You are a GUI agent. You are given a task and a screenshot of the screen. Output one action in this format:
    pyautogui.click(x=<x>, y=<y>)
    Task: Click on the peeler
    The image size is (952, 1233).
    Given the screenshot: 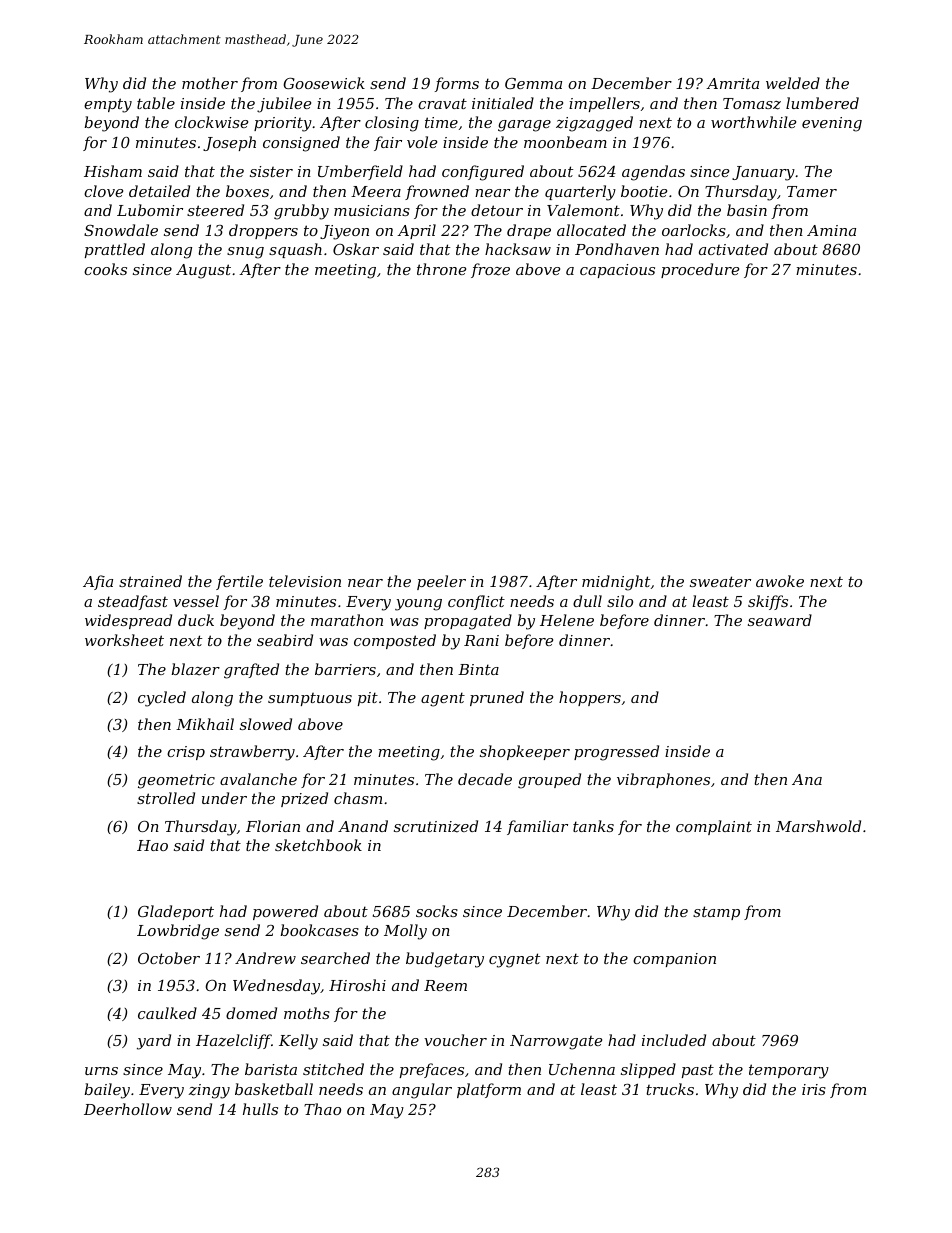 What is the action you would take?
    pyautogui.click(x=441, y=582)
